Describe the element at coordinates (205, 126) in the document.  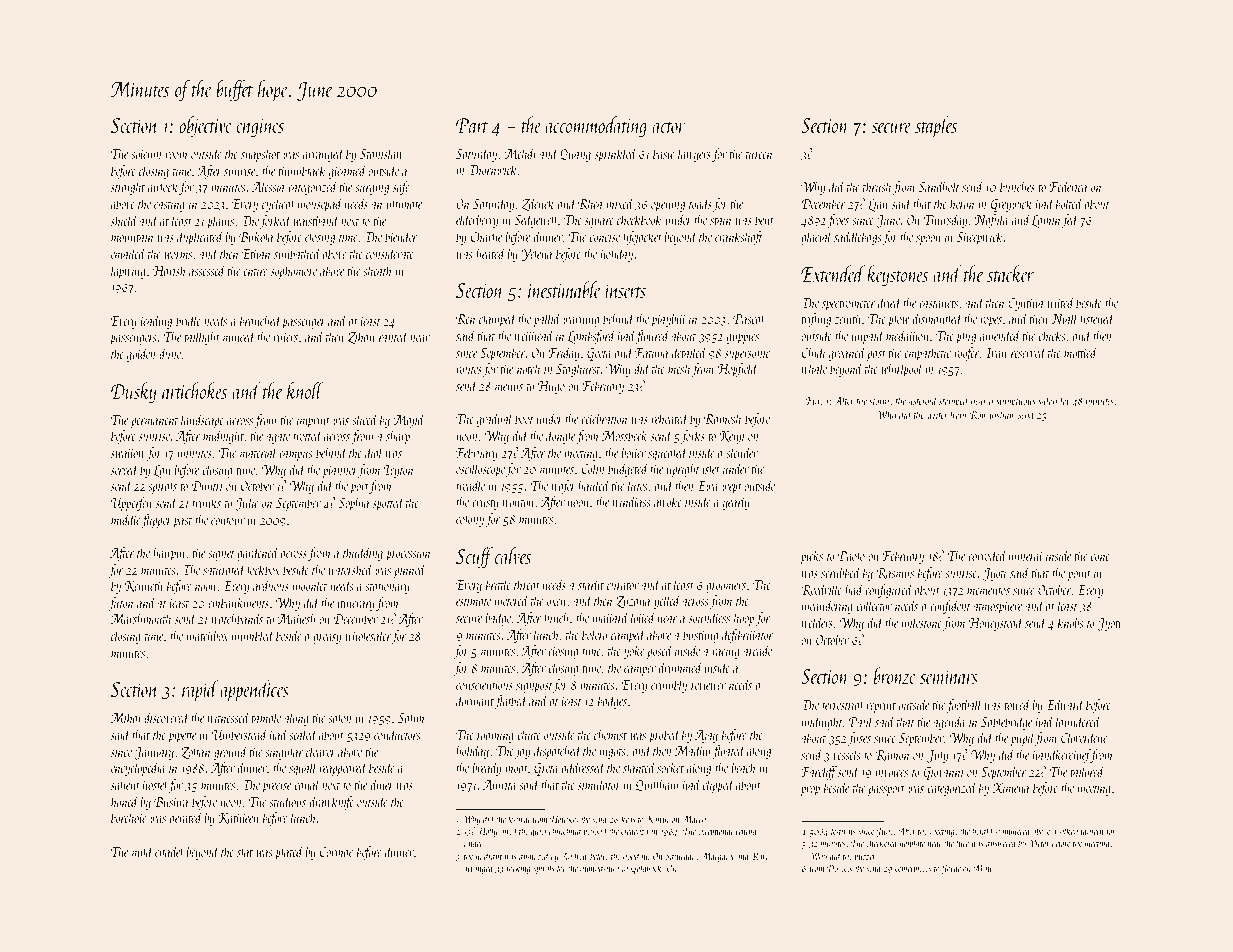
I see `objective` at that location.
